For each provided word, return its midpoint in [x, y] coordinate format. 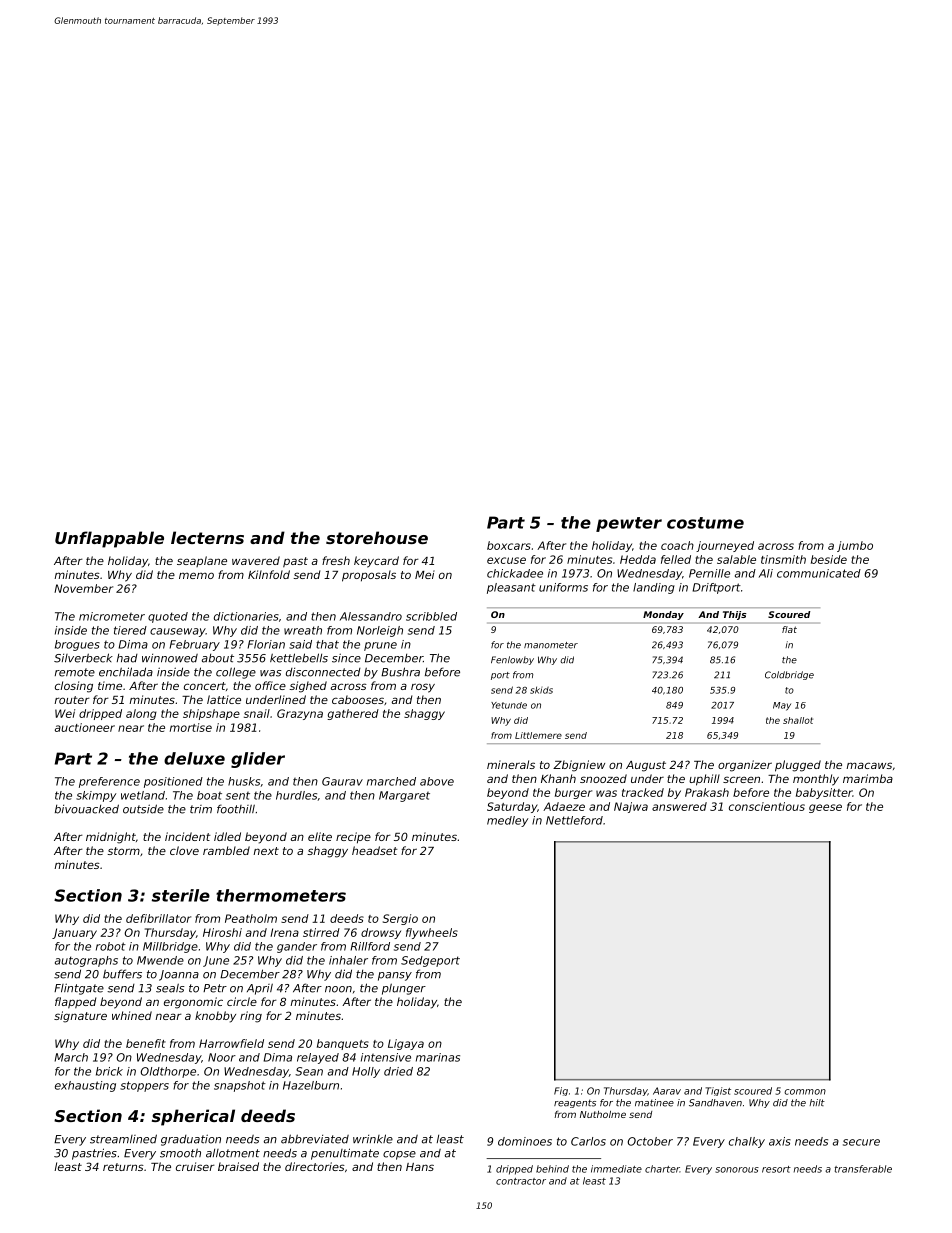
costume [705, 523]
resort [776, 1169]
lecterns [207, 537]
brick [109, 1071]
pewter [629, 524]
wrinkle [373, 1139]
